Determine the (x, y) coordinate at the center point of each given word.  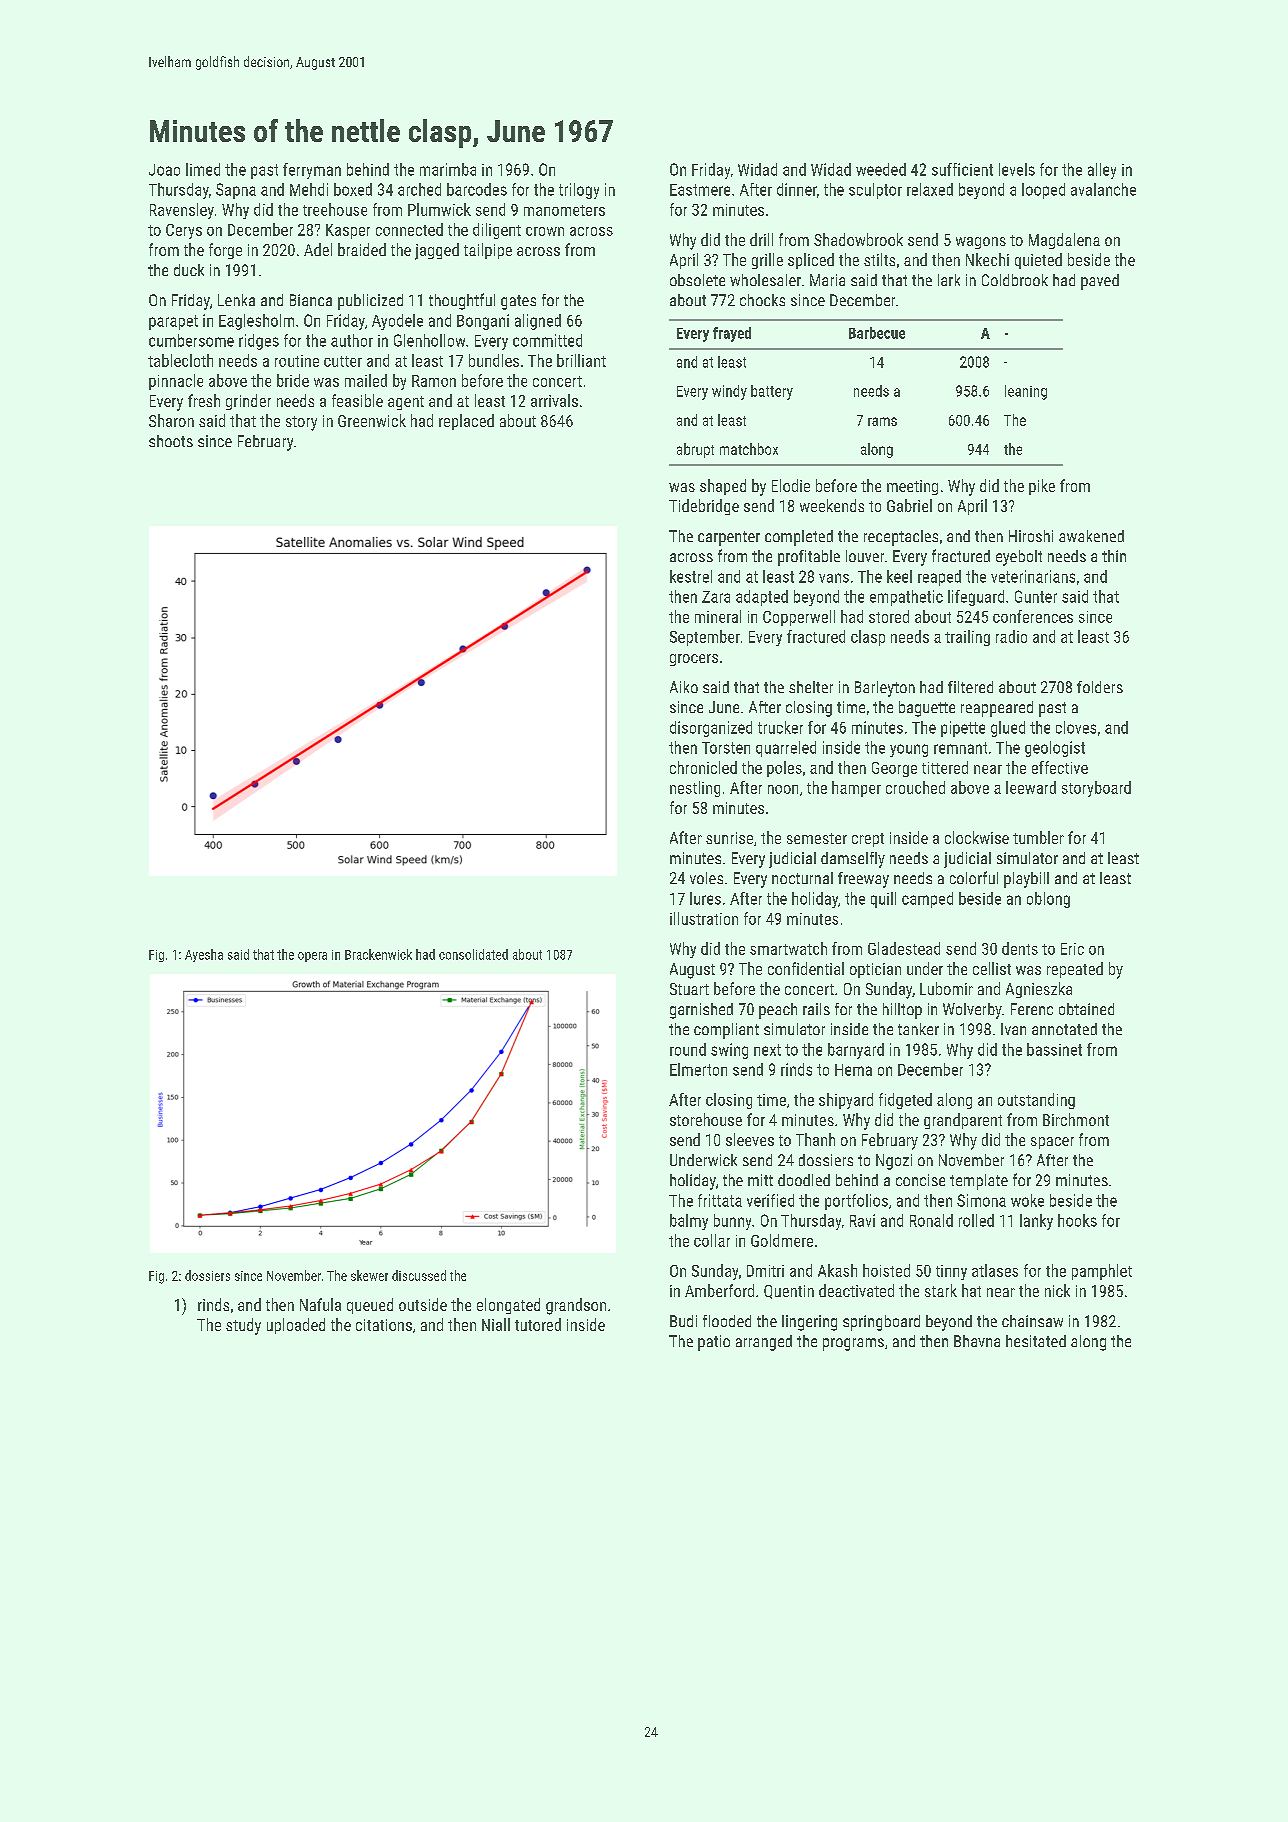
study (243, 1326)
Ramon (434, 381)
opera (312, 957)
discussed (419, 1275)
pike (1042, 487)
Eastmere (700, 190)
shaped (723, 487)
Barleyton (885, 689)
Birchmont (1076, 1119)
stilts (879, 259)
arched (419, 189)
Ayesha (204, 955)
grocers (694, 660)
